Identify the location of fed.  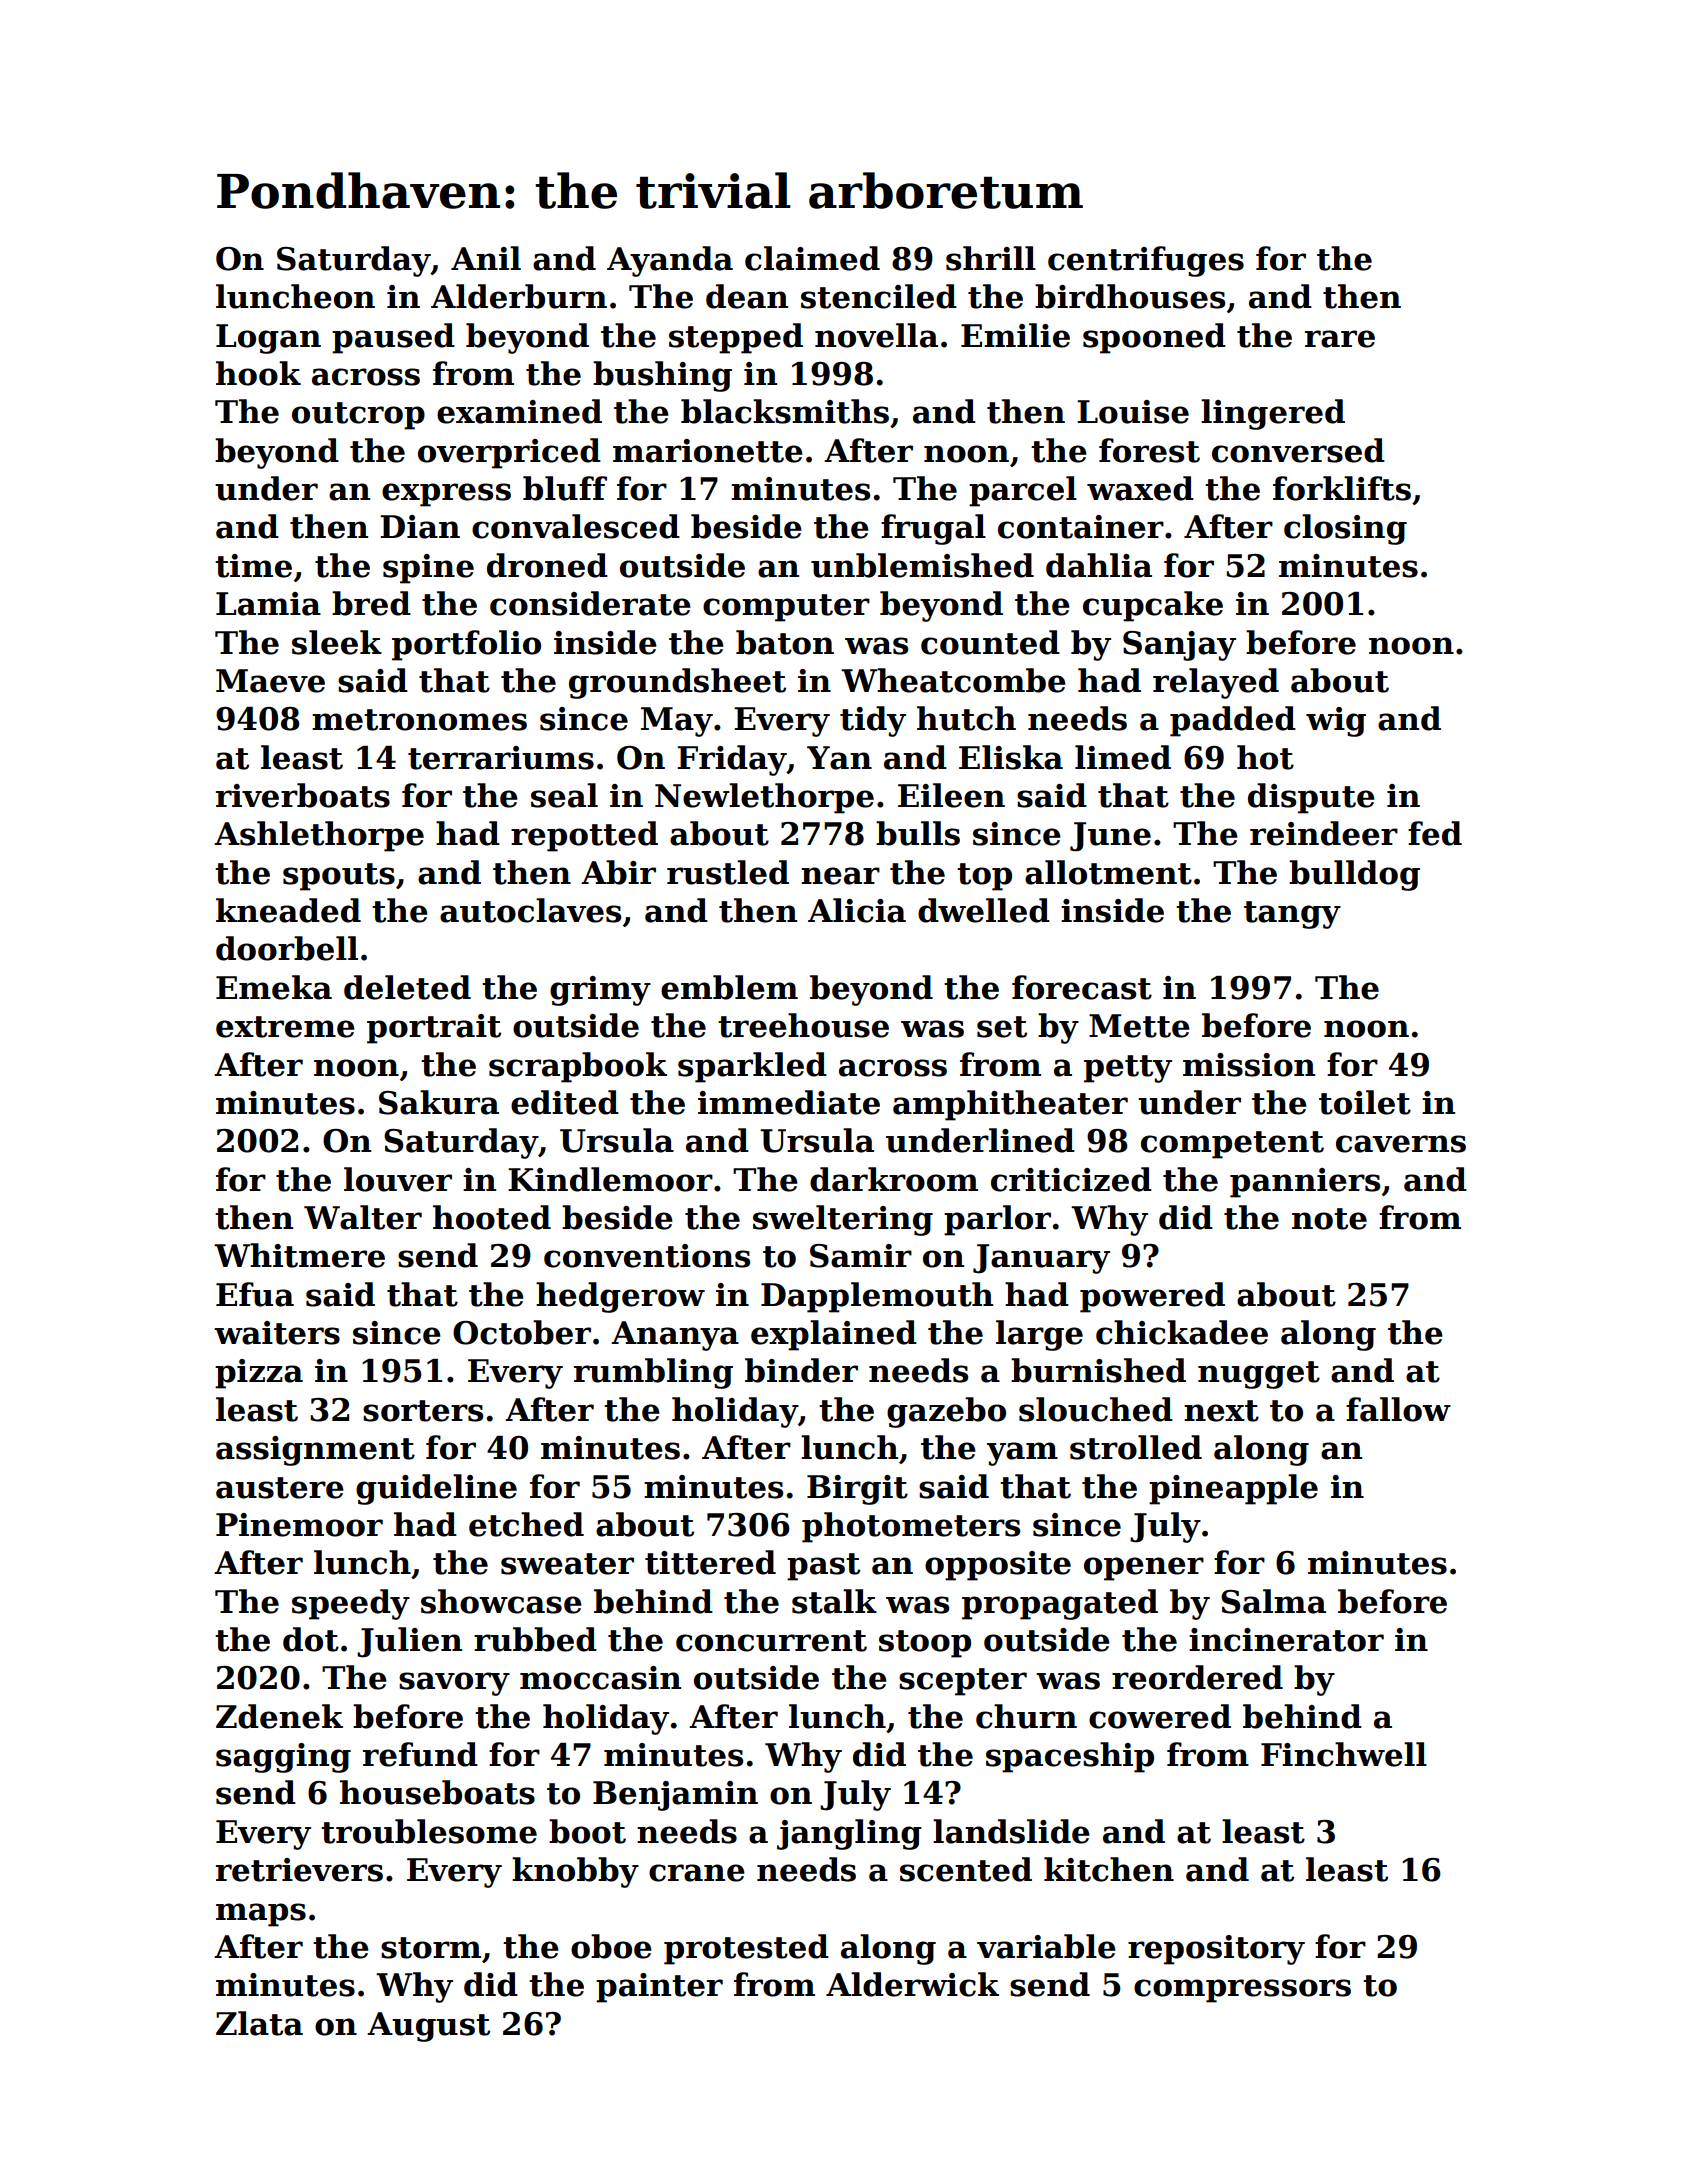
(1435, 833).
